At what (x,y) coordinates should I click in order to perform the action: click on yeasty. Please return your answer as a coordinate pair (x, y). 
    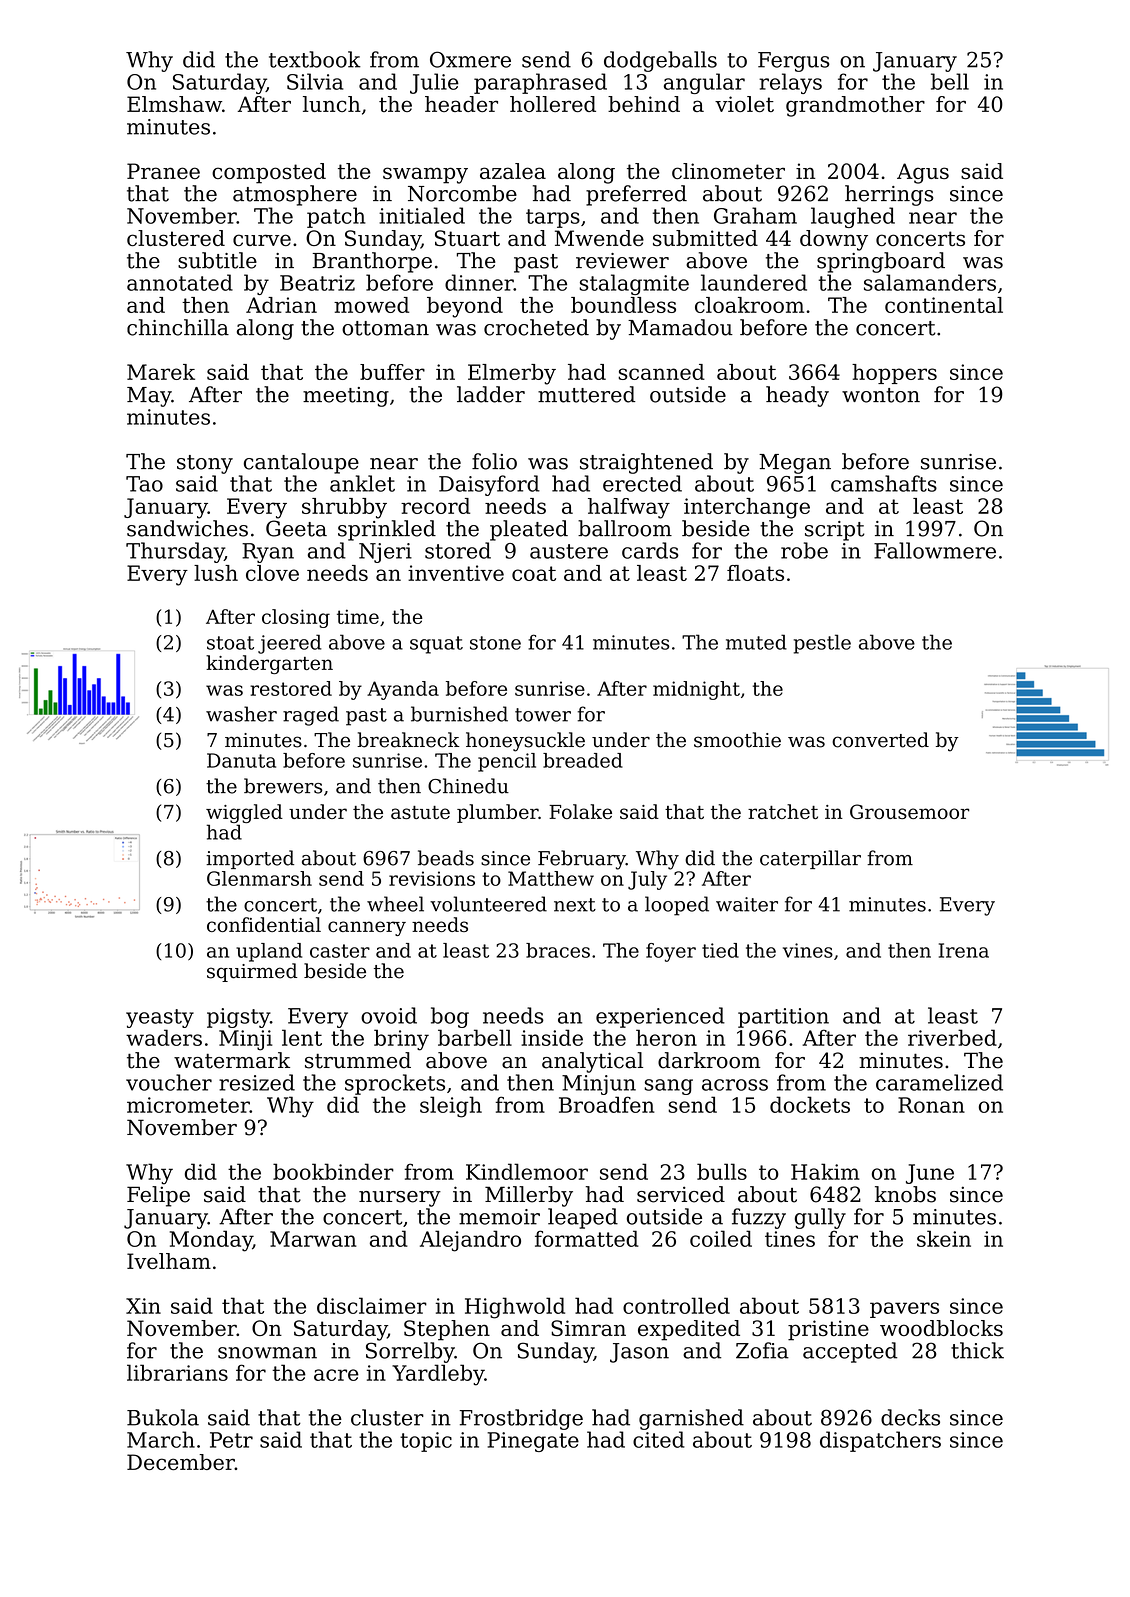
    Looking at the image, I should click on (160, 1018).
